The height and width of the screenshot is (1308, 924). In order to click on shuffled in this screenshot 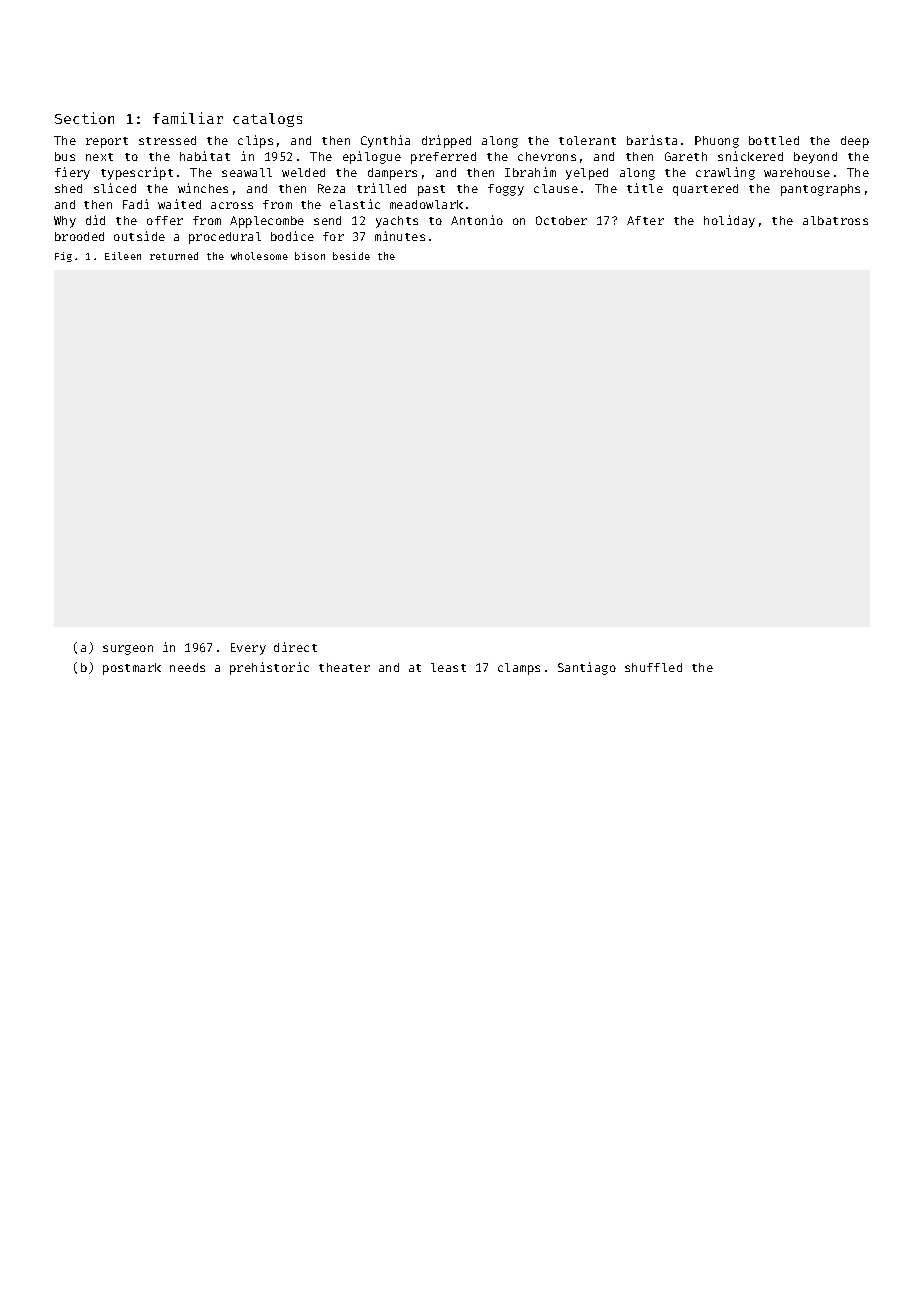, I will do `click(653, 667)`.
